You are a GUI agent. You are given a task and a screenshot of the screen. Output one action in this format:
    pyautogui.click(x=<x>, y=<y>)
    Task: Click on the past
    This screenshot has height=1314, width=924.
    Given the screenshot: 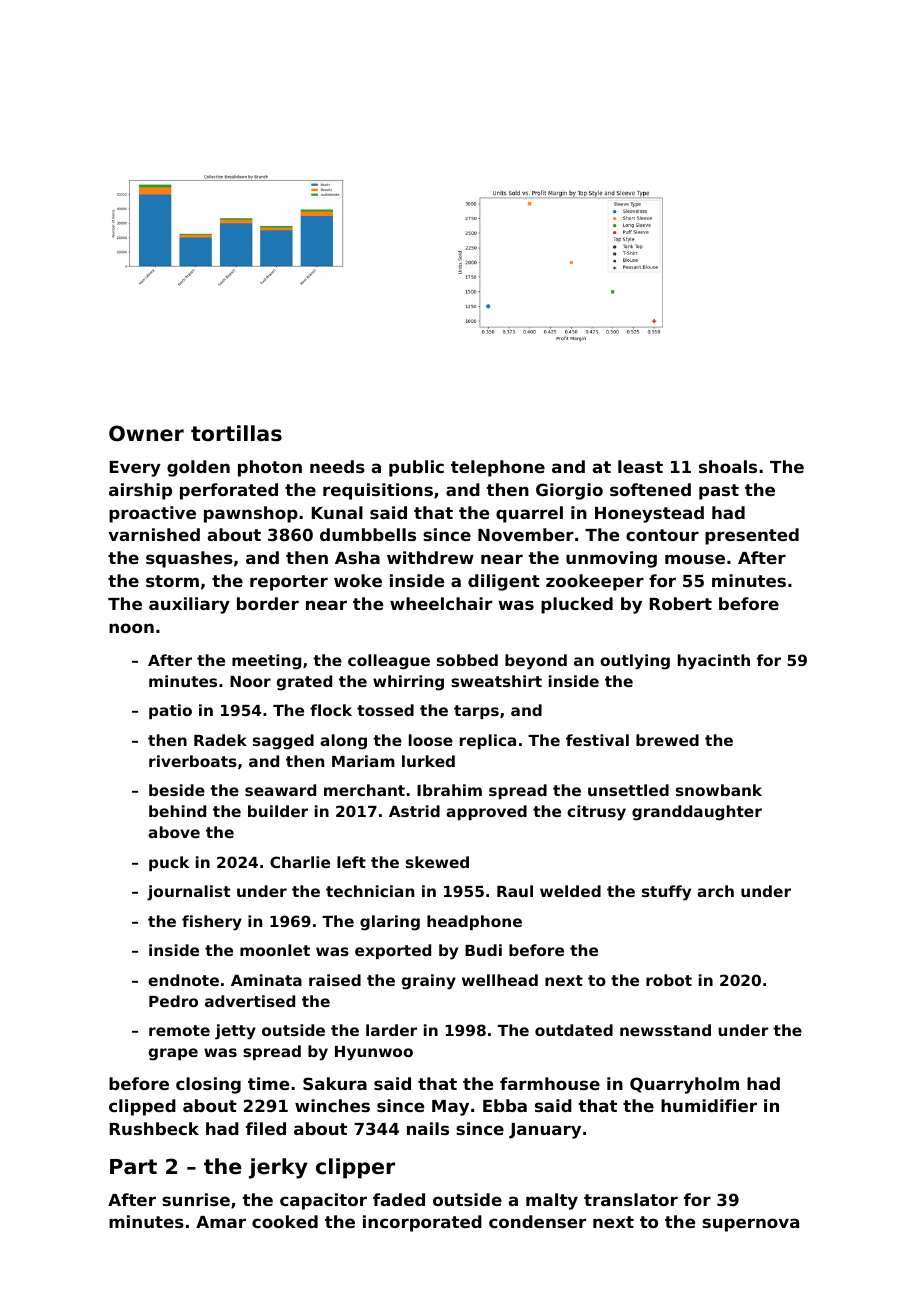 What is the action you would take?
    pyautogui.click(x=719, y=492)
